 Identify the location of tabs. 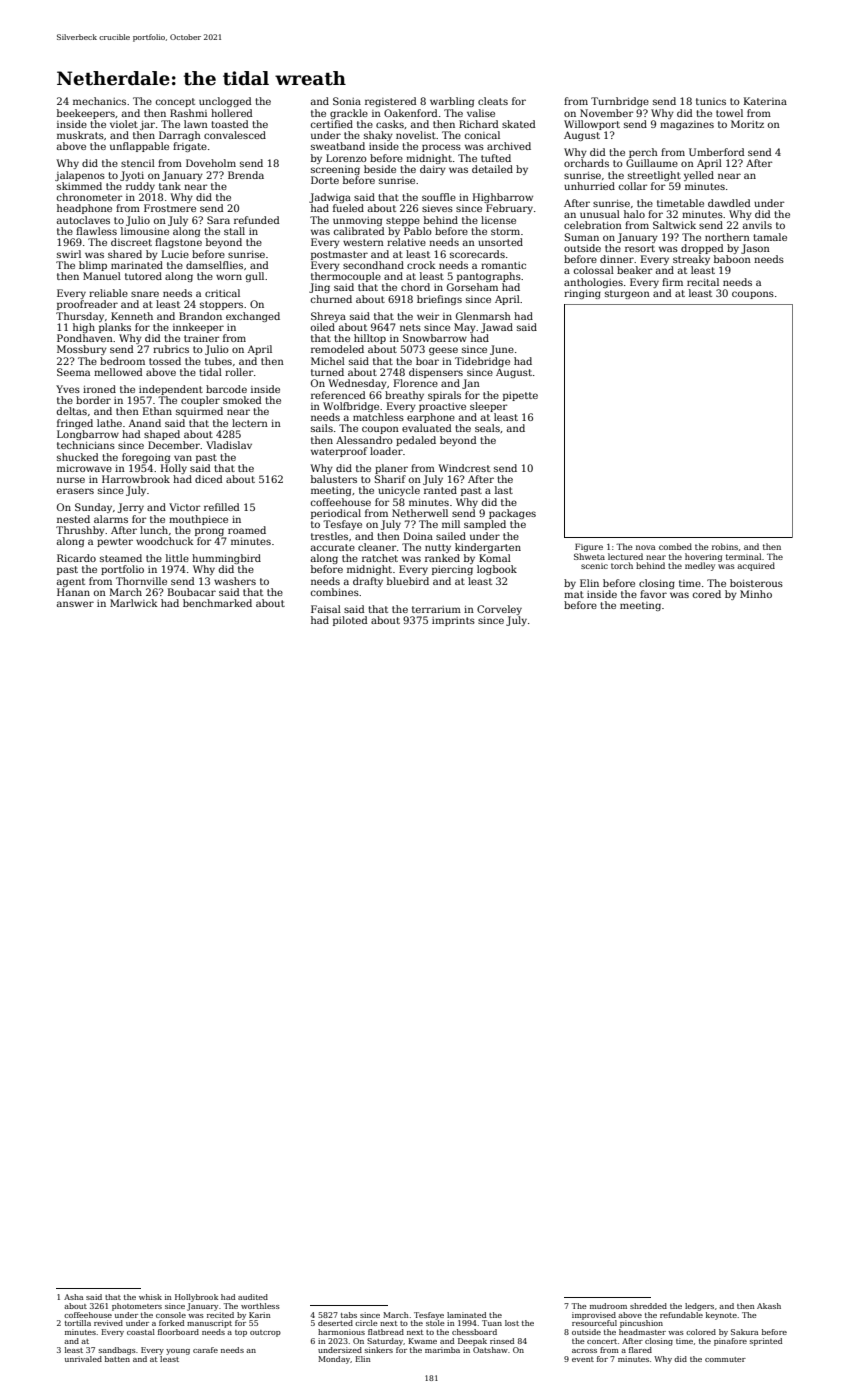
(349, 1315).
